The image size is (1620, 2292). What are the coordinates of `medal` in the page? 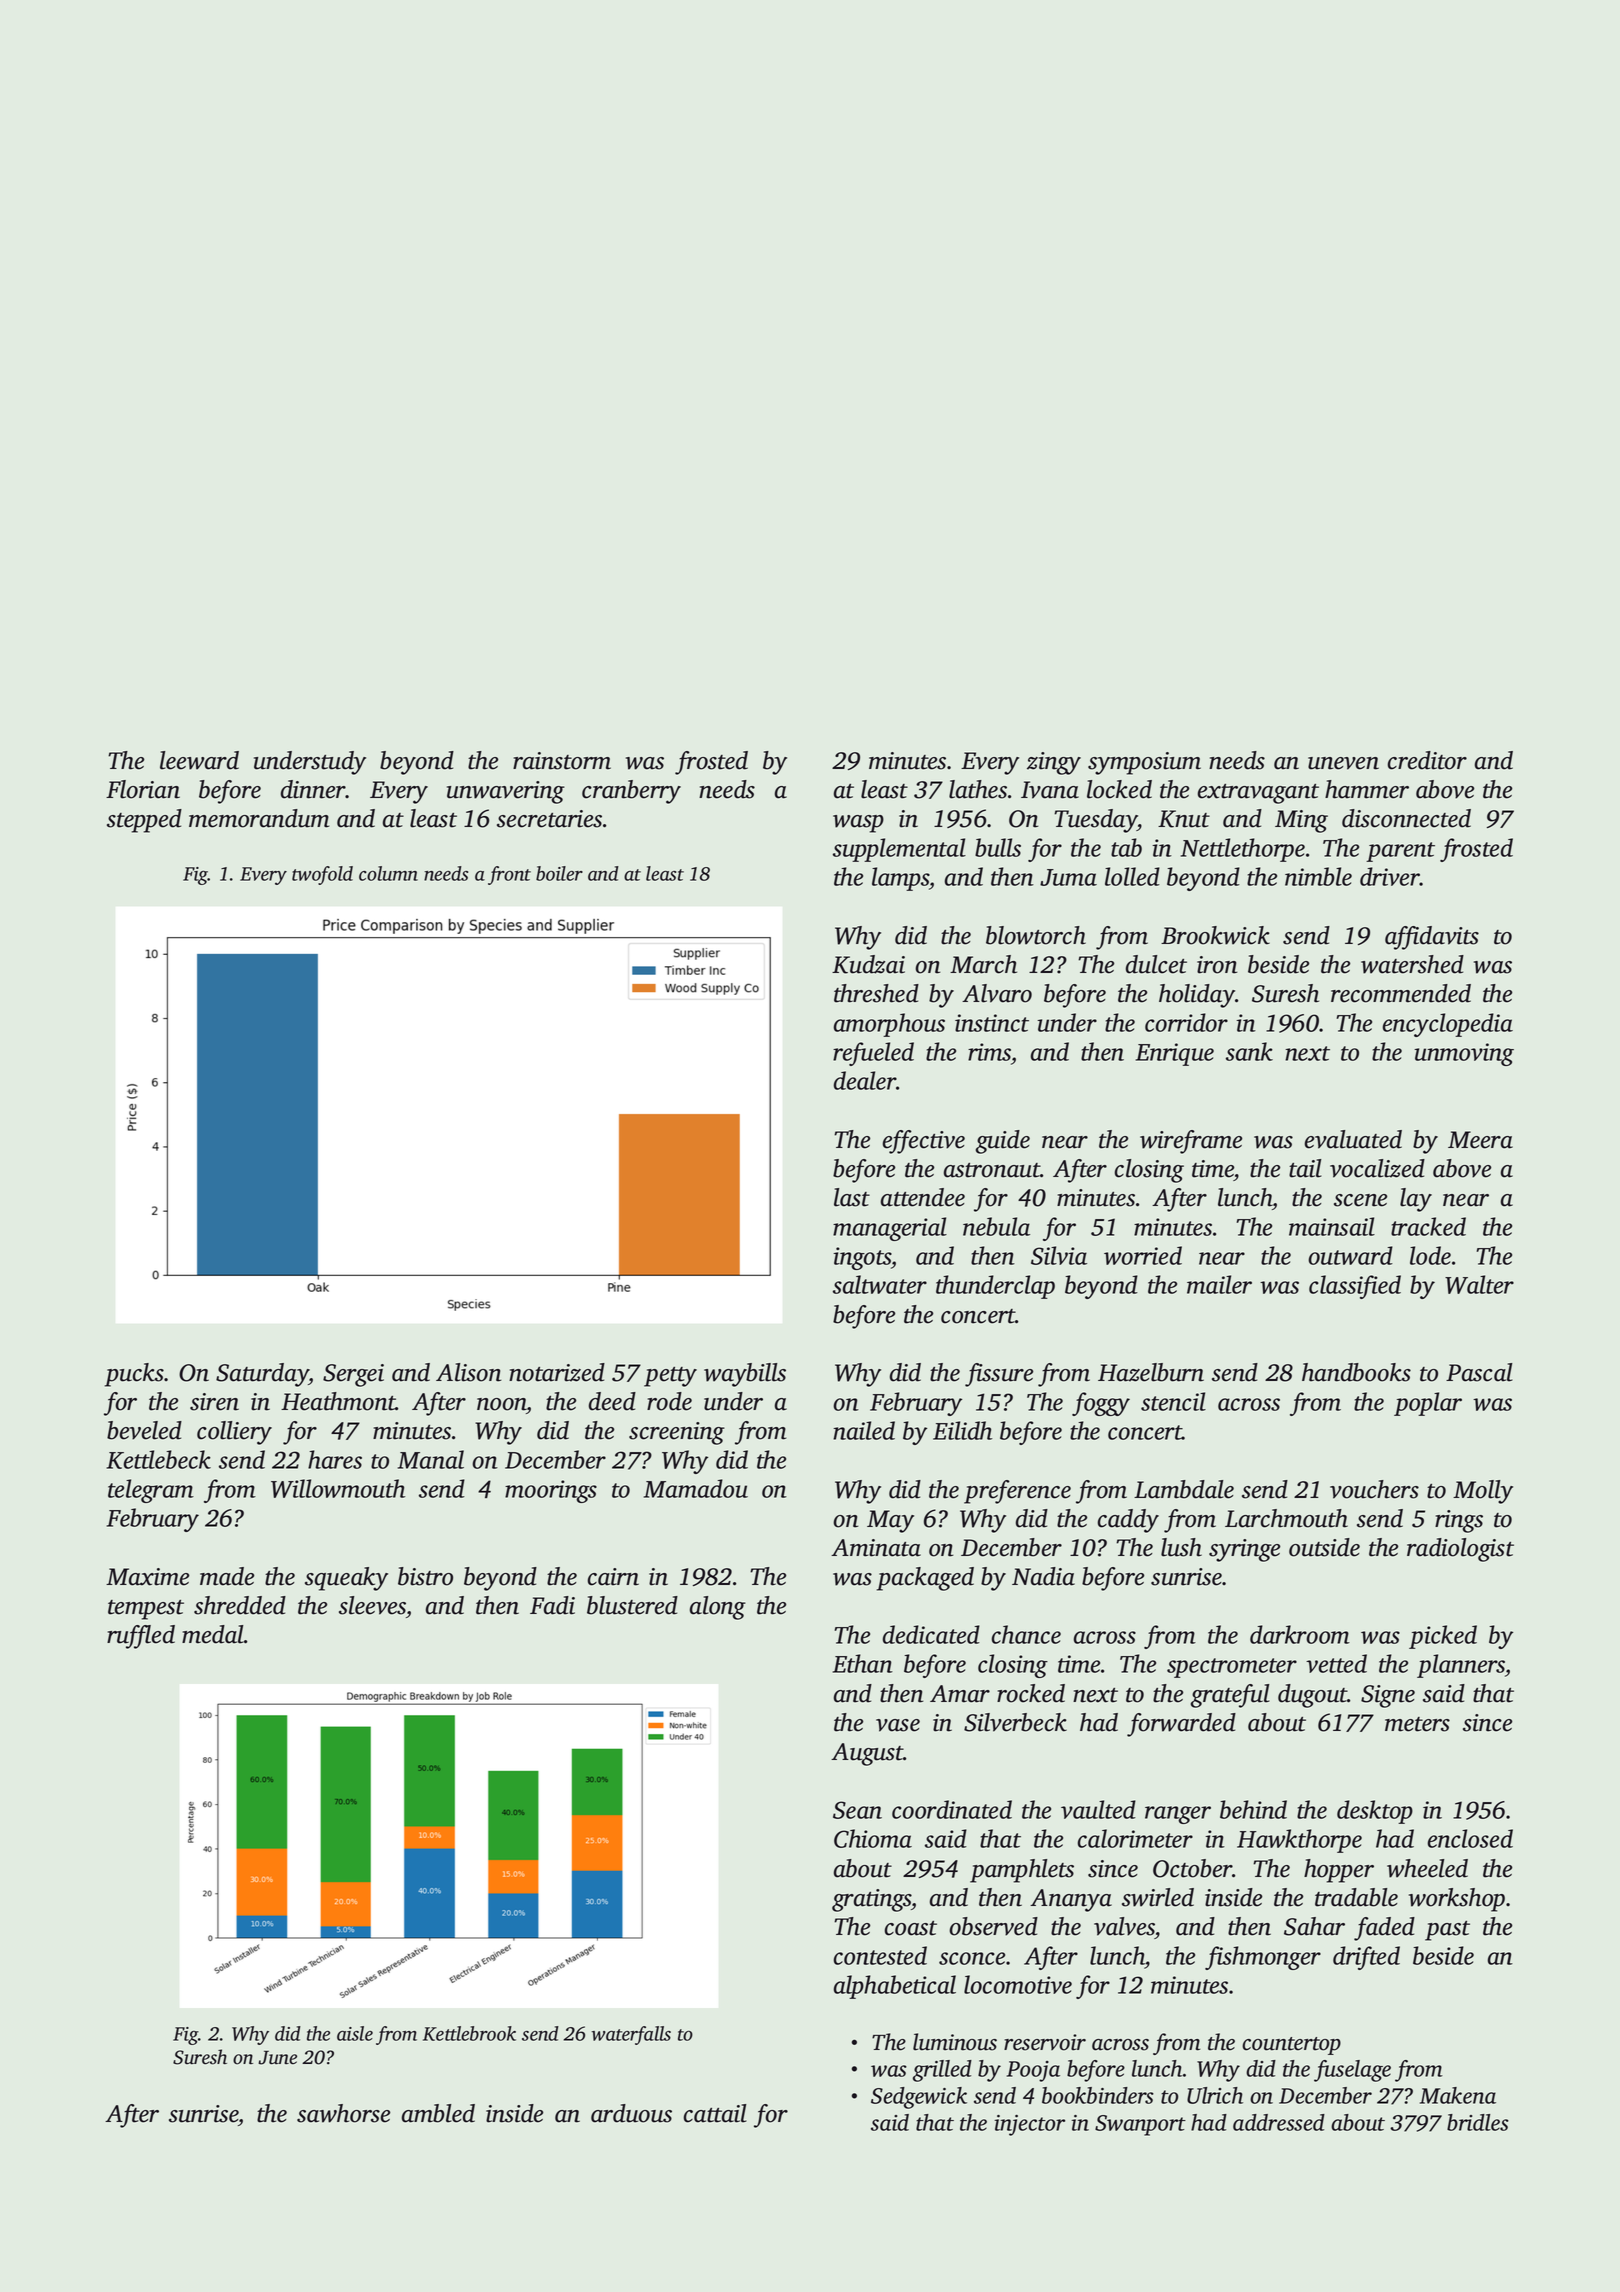 It's located at (213, 1634).
